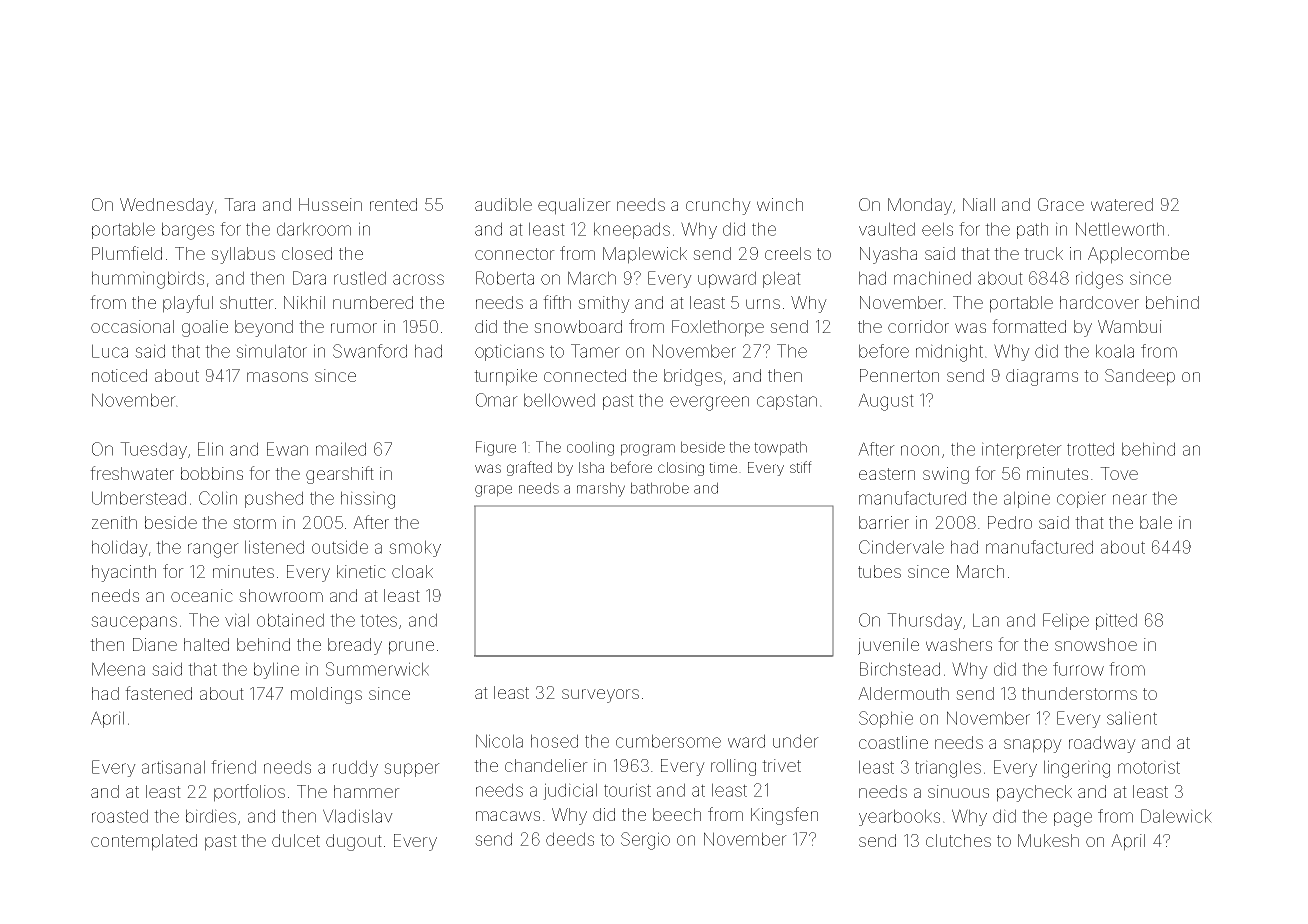 The height and width of the page is (924, 1308). What do you see at coordinates (784, 816) in the page?
I see `Kingsfen` at bounding box center [784, 816].
